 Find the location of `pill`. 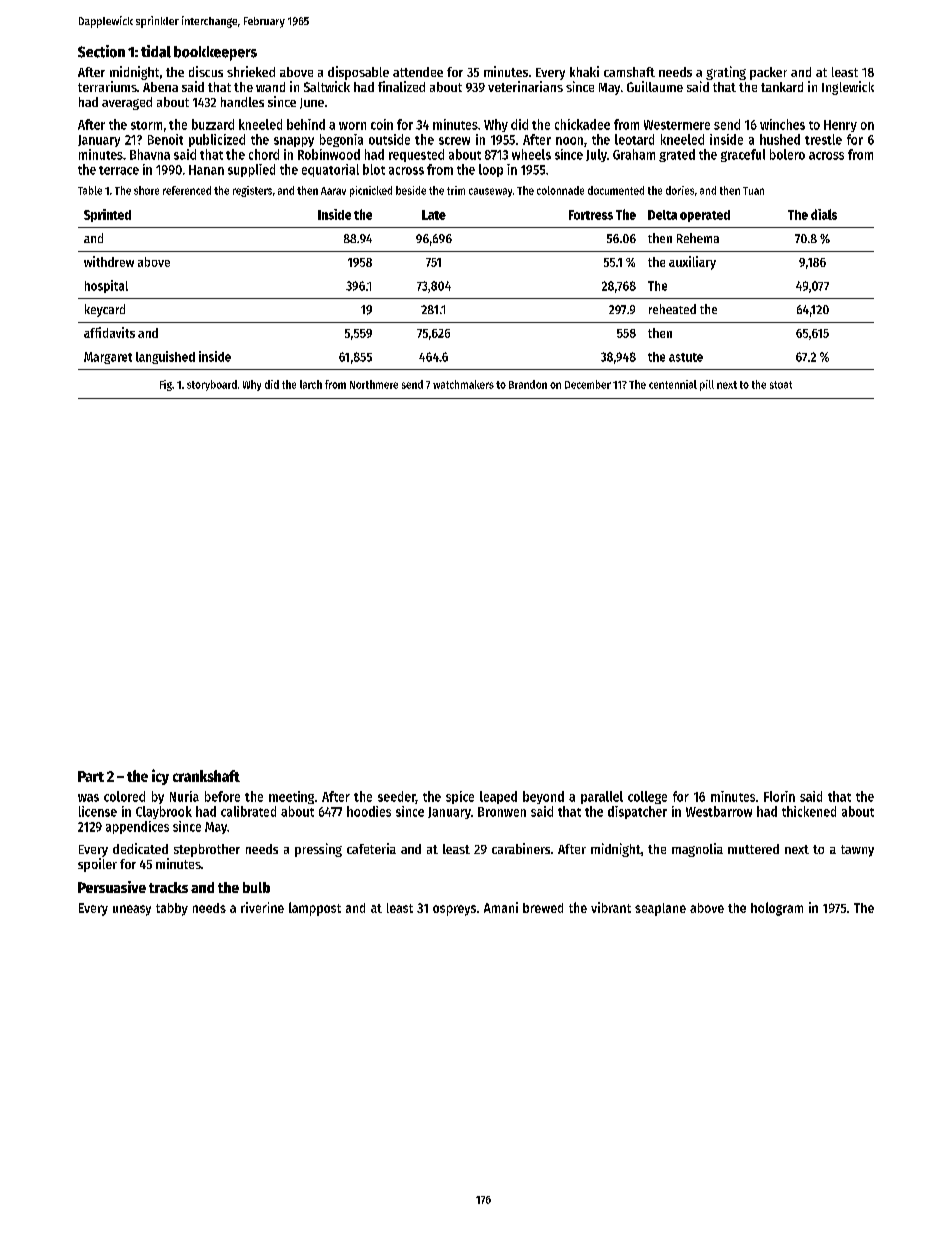

pill is located at coordinates (707, 385).
